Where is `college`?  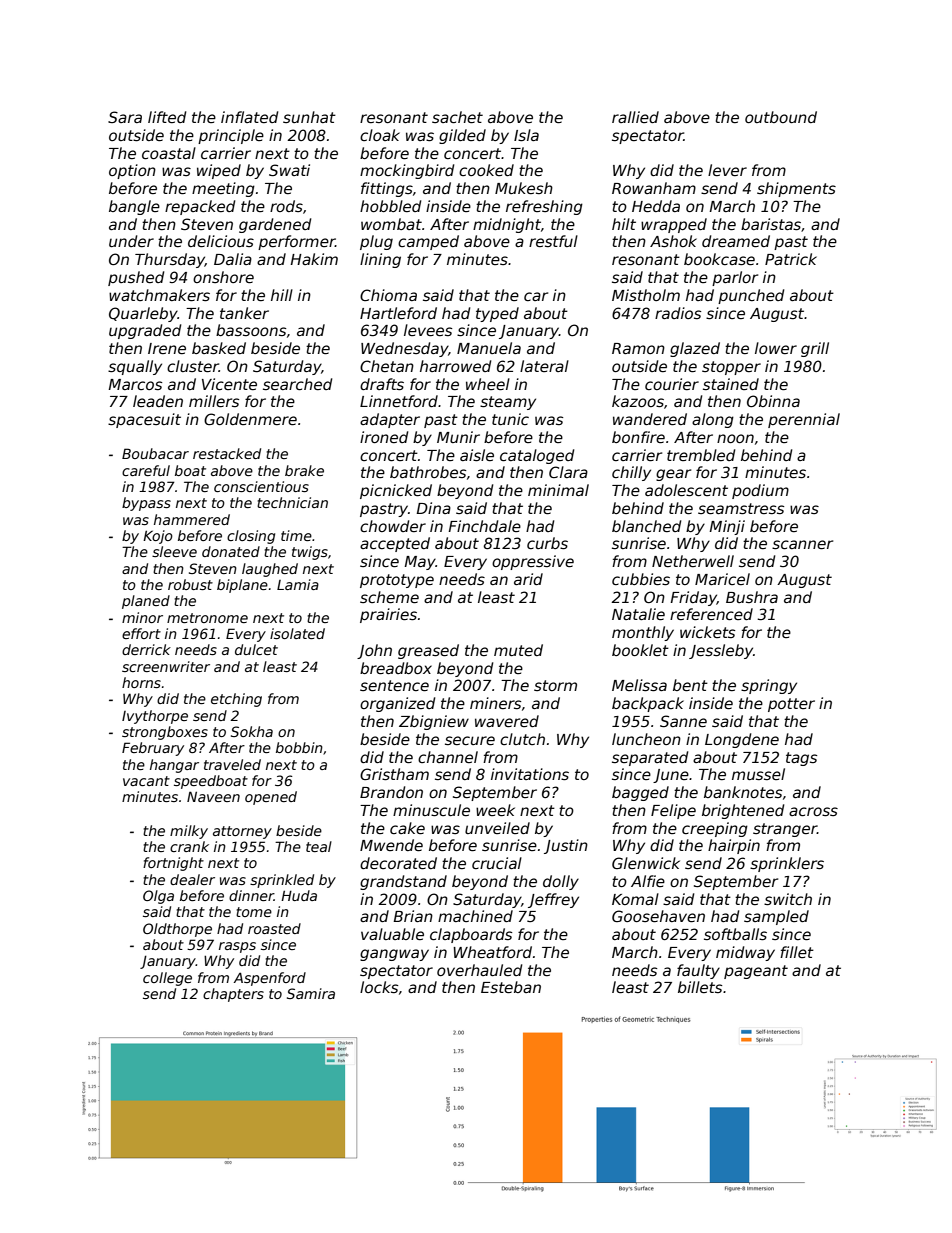
college is located at coordinates (167, 979).
